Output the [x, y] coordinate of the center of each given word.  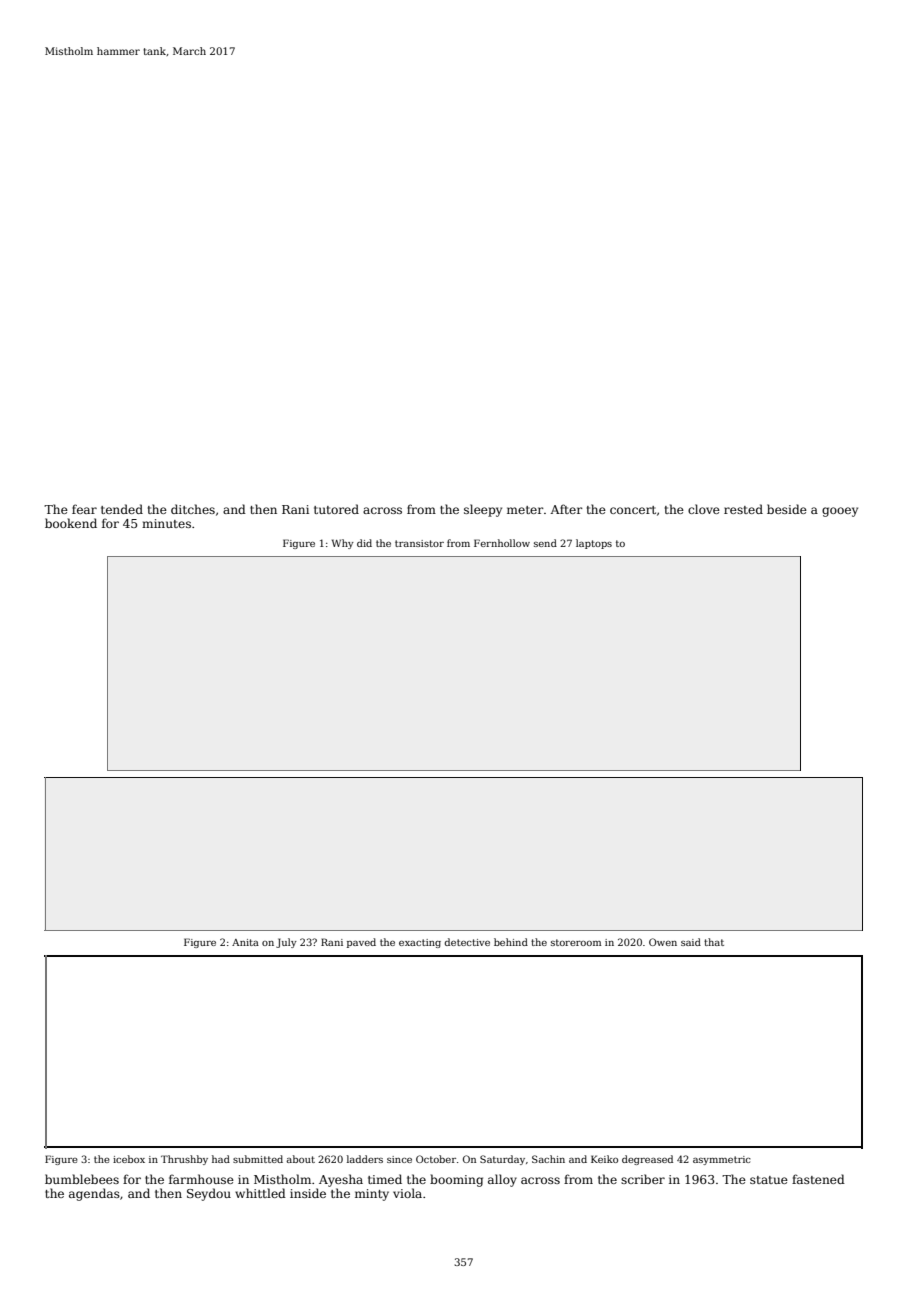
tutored [336, 509]
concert [633, 510]
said [691, 942]
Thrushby [184, 1160]
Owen [663, 942]
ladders [365, 1159]
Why [343, 544]
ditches [193, 509]
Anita [245, 942]
